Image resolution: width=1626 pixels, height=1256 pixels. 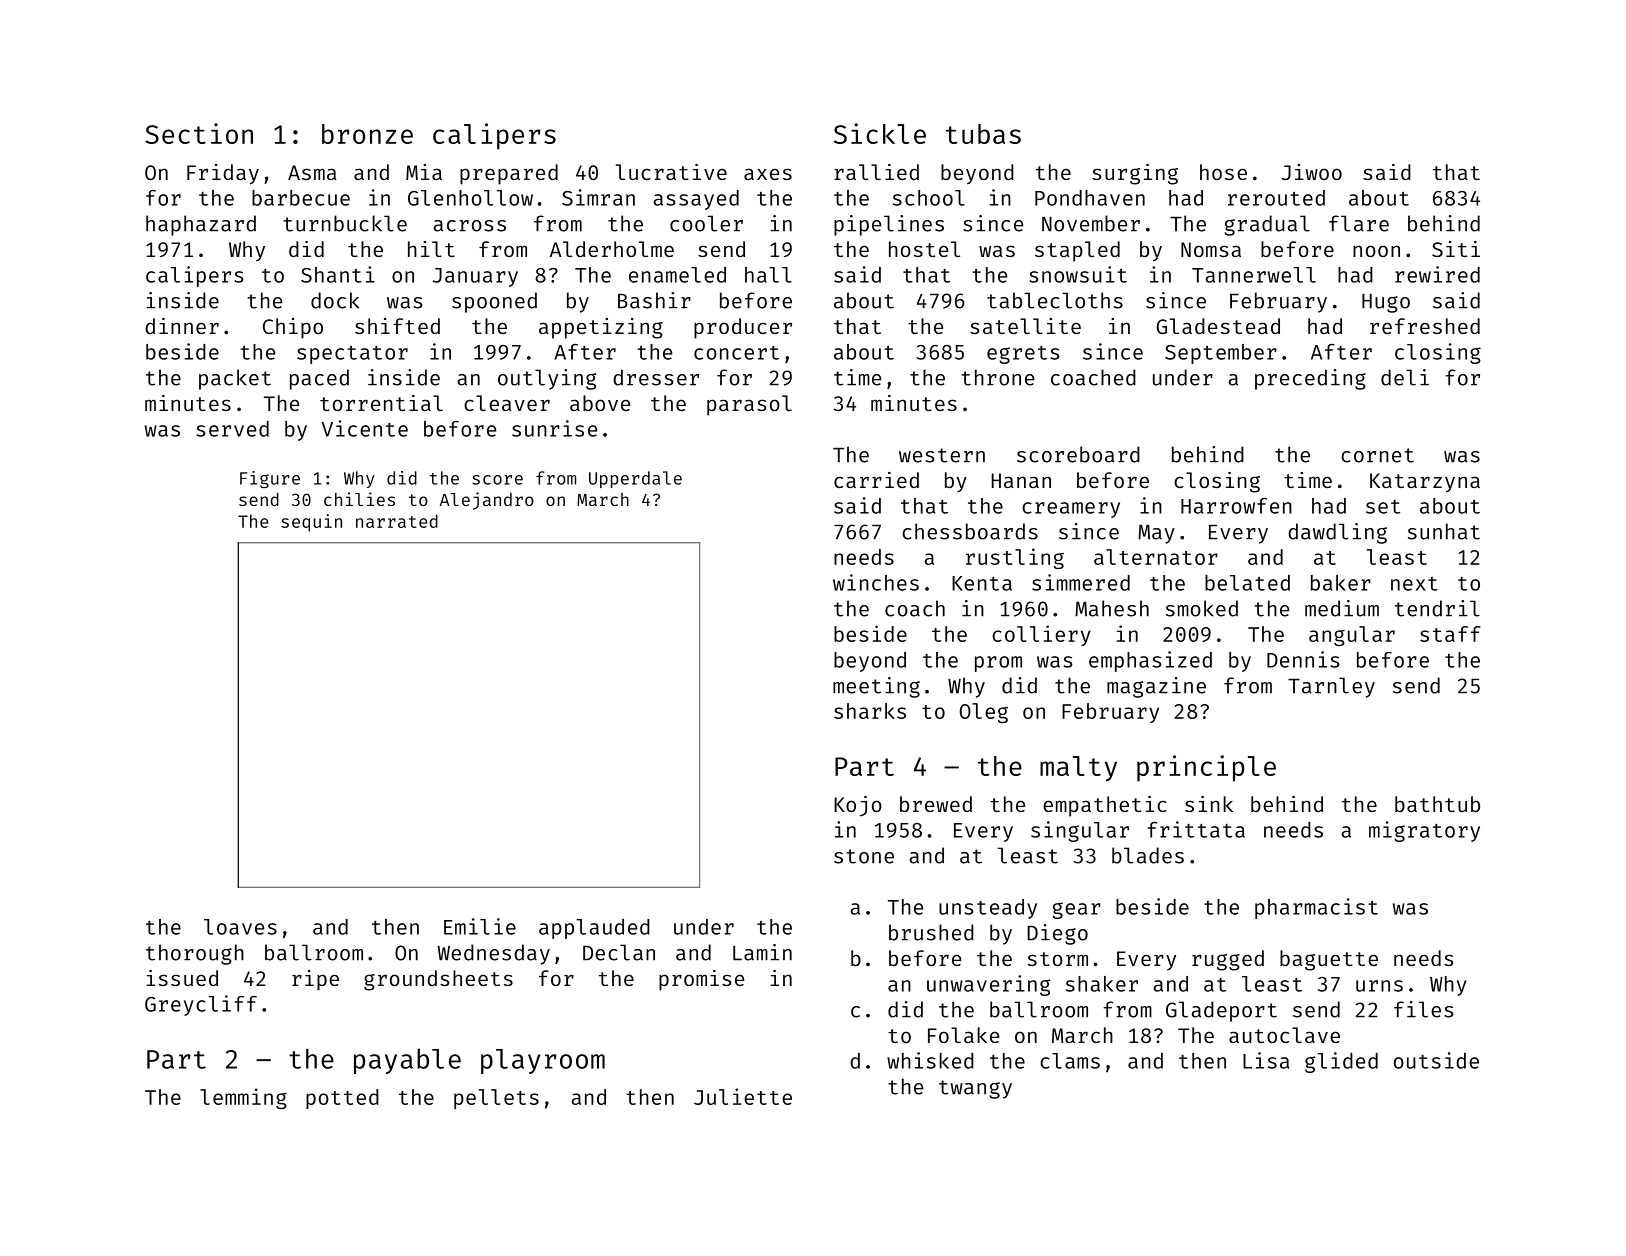 What do you see at coordinates (240, 927) in the document?
I see `loaves` at bounding box center [240, 927].
